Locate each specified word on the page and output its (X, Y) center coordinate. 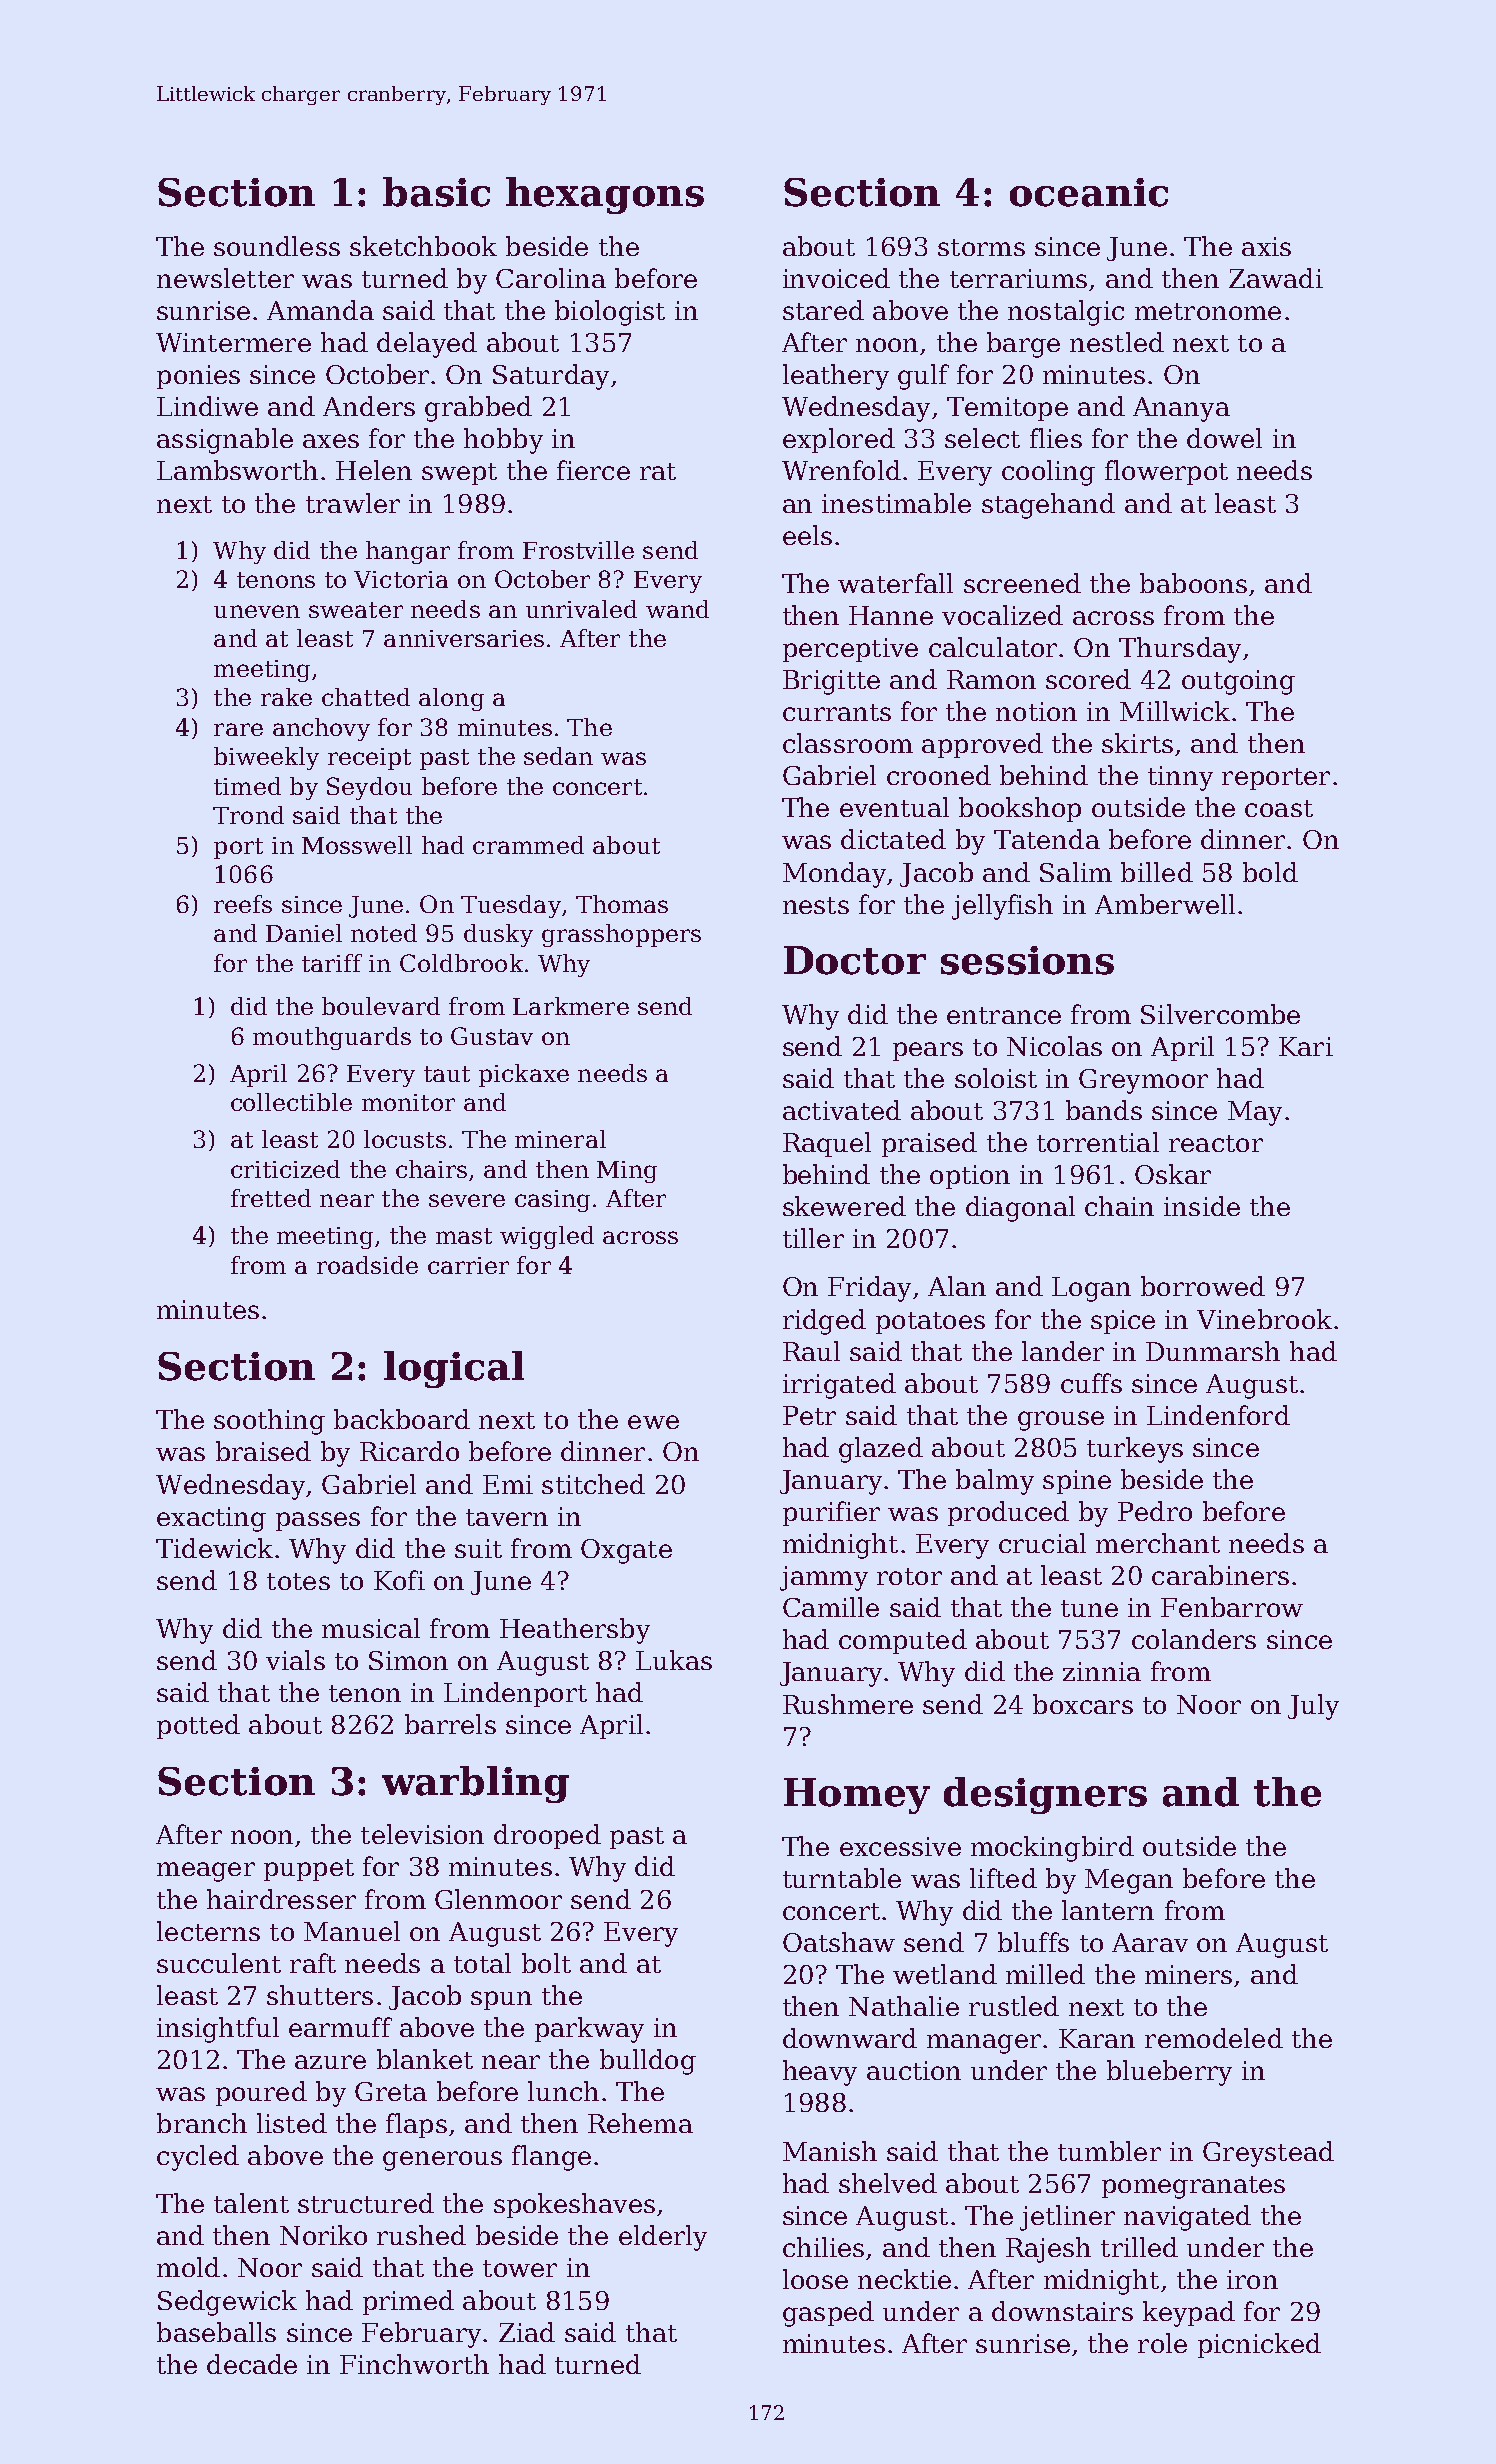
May (1255, 1113)
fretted (271, 1198)
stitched (593, 1484)
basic (436, 192)
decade (252, 2364)
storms (981, 247)
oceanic (1089, 192)
